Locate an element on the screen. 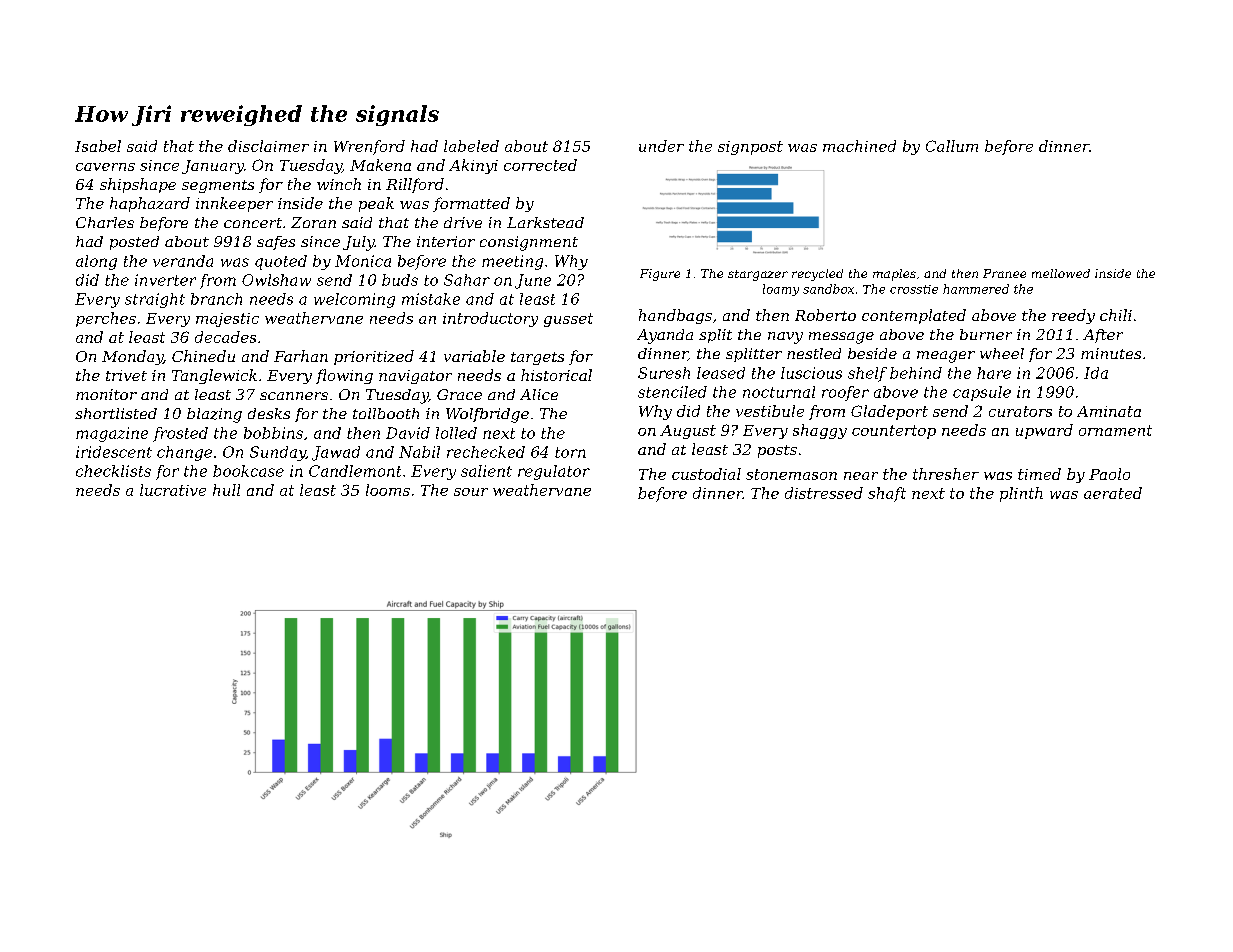 Image resolution: width=1233 pixels, height=952 pixels. machined is located at coordinates (859, 146).
